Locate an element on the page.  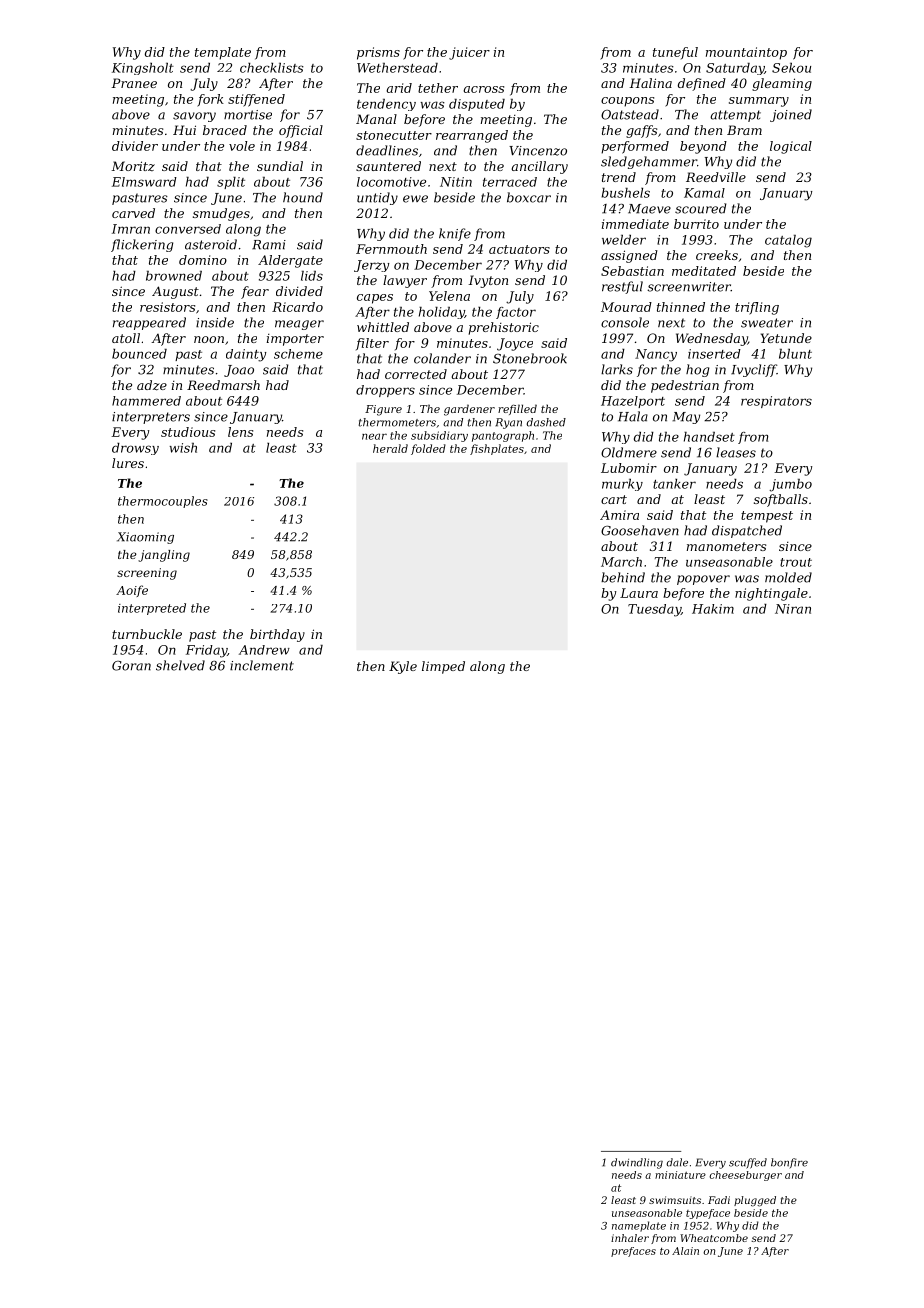
hog is located at coordinates (697, 370).
